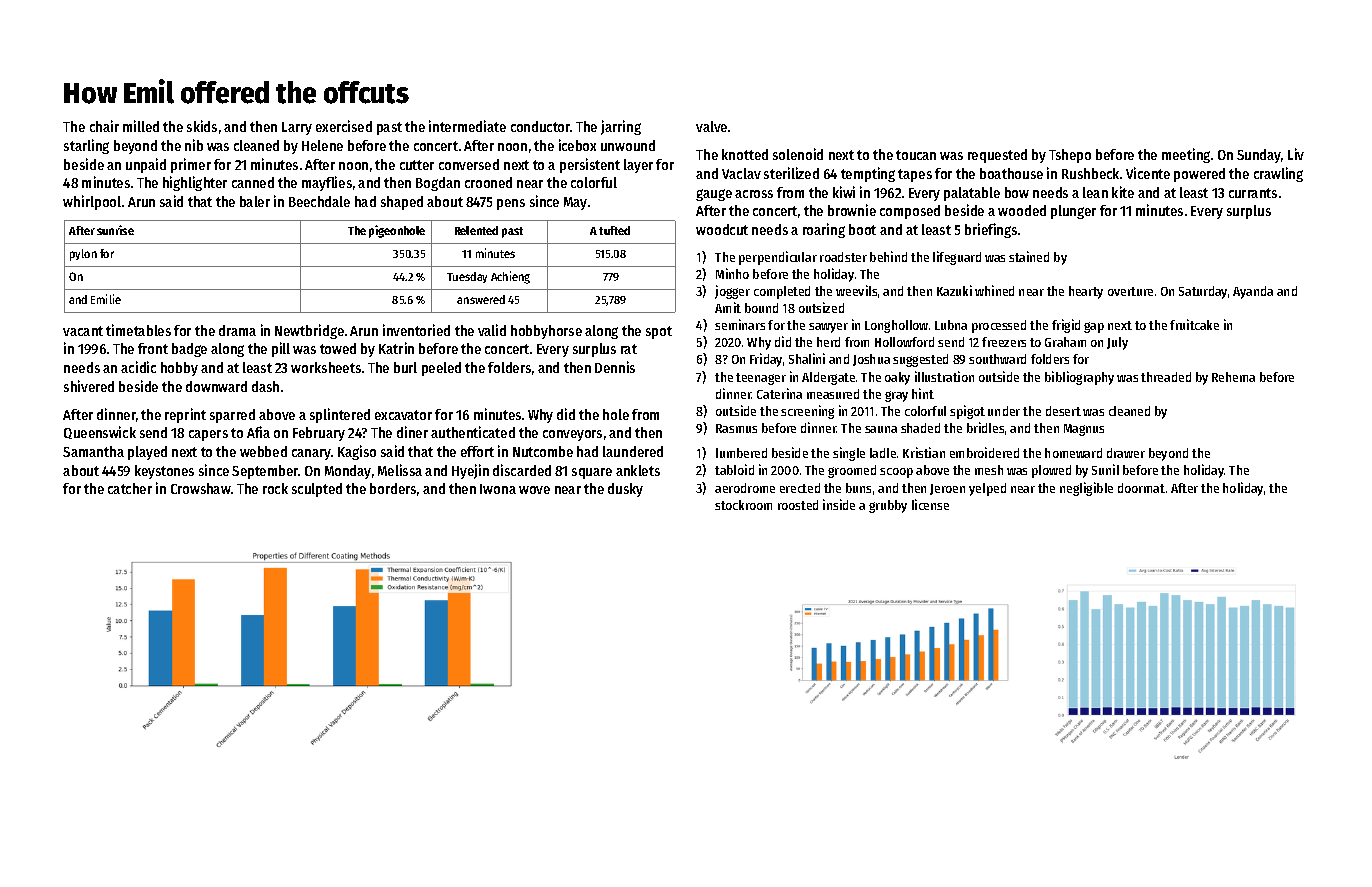 Image resolution: width=1372 pixels, height=887 pixels. What do you see at coordinates (83, 331) in the screenshot?
I see `vacant` at bounding box center [83, 331].
